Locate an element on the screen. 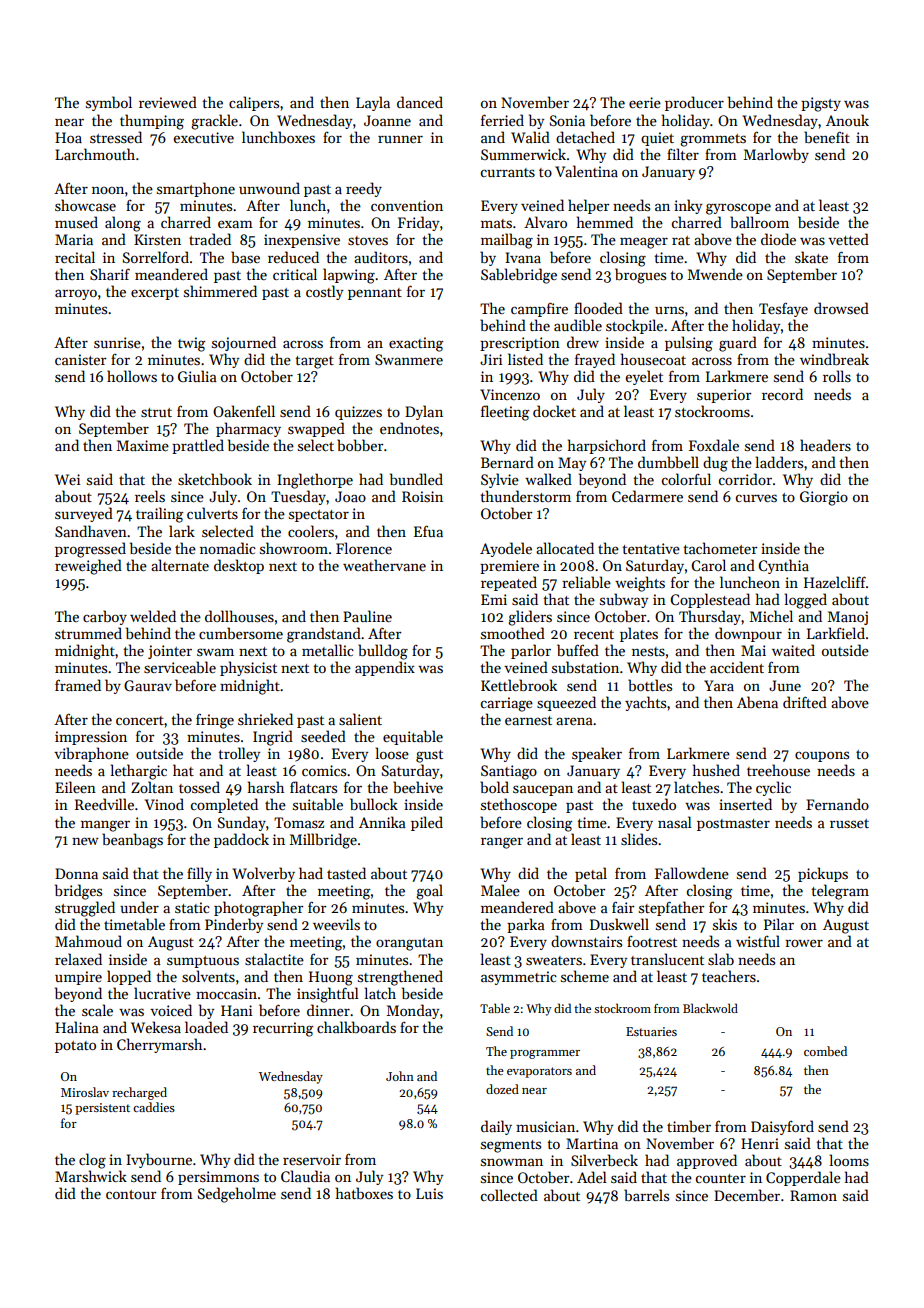 The image size is (924, 1308). pigsty is located at coordinates (821, 104).
